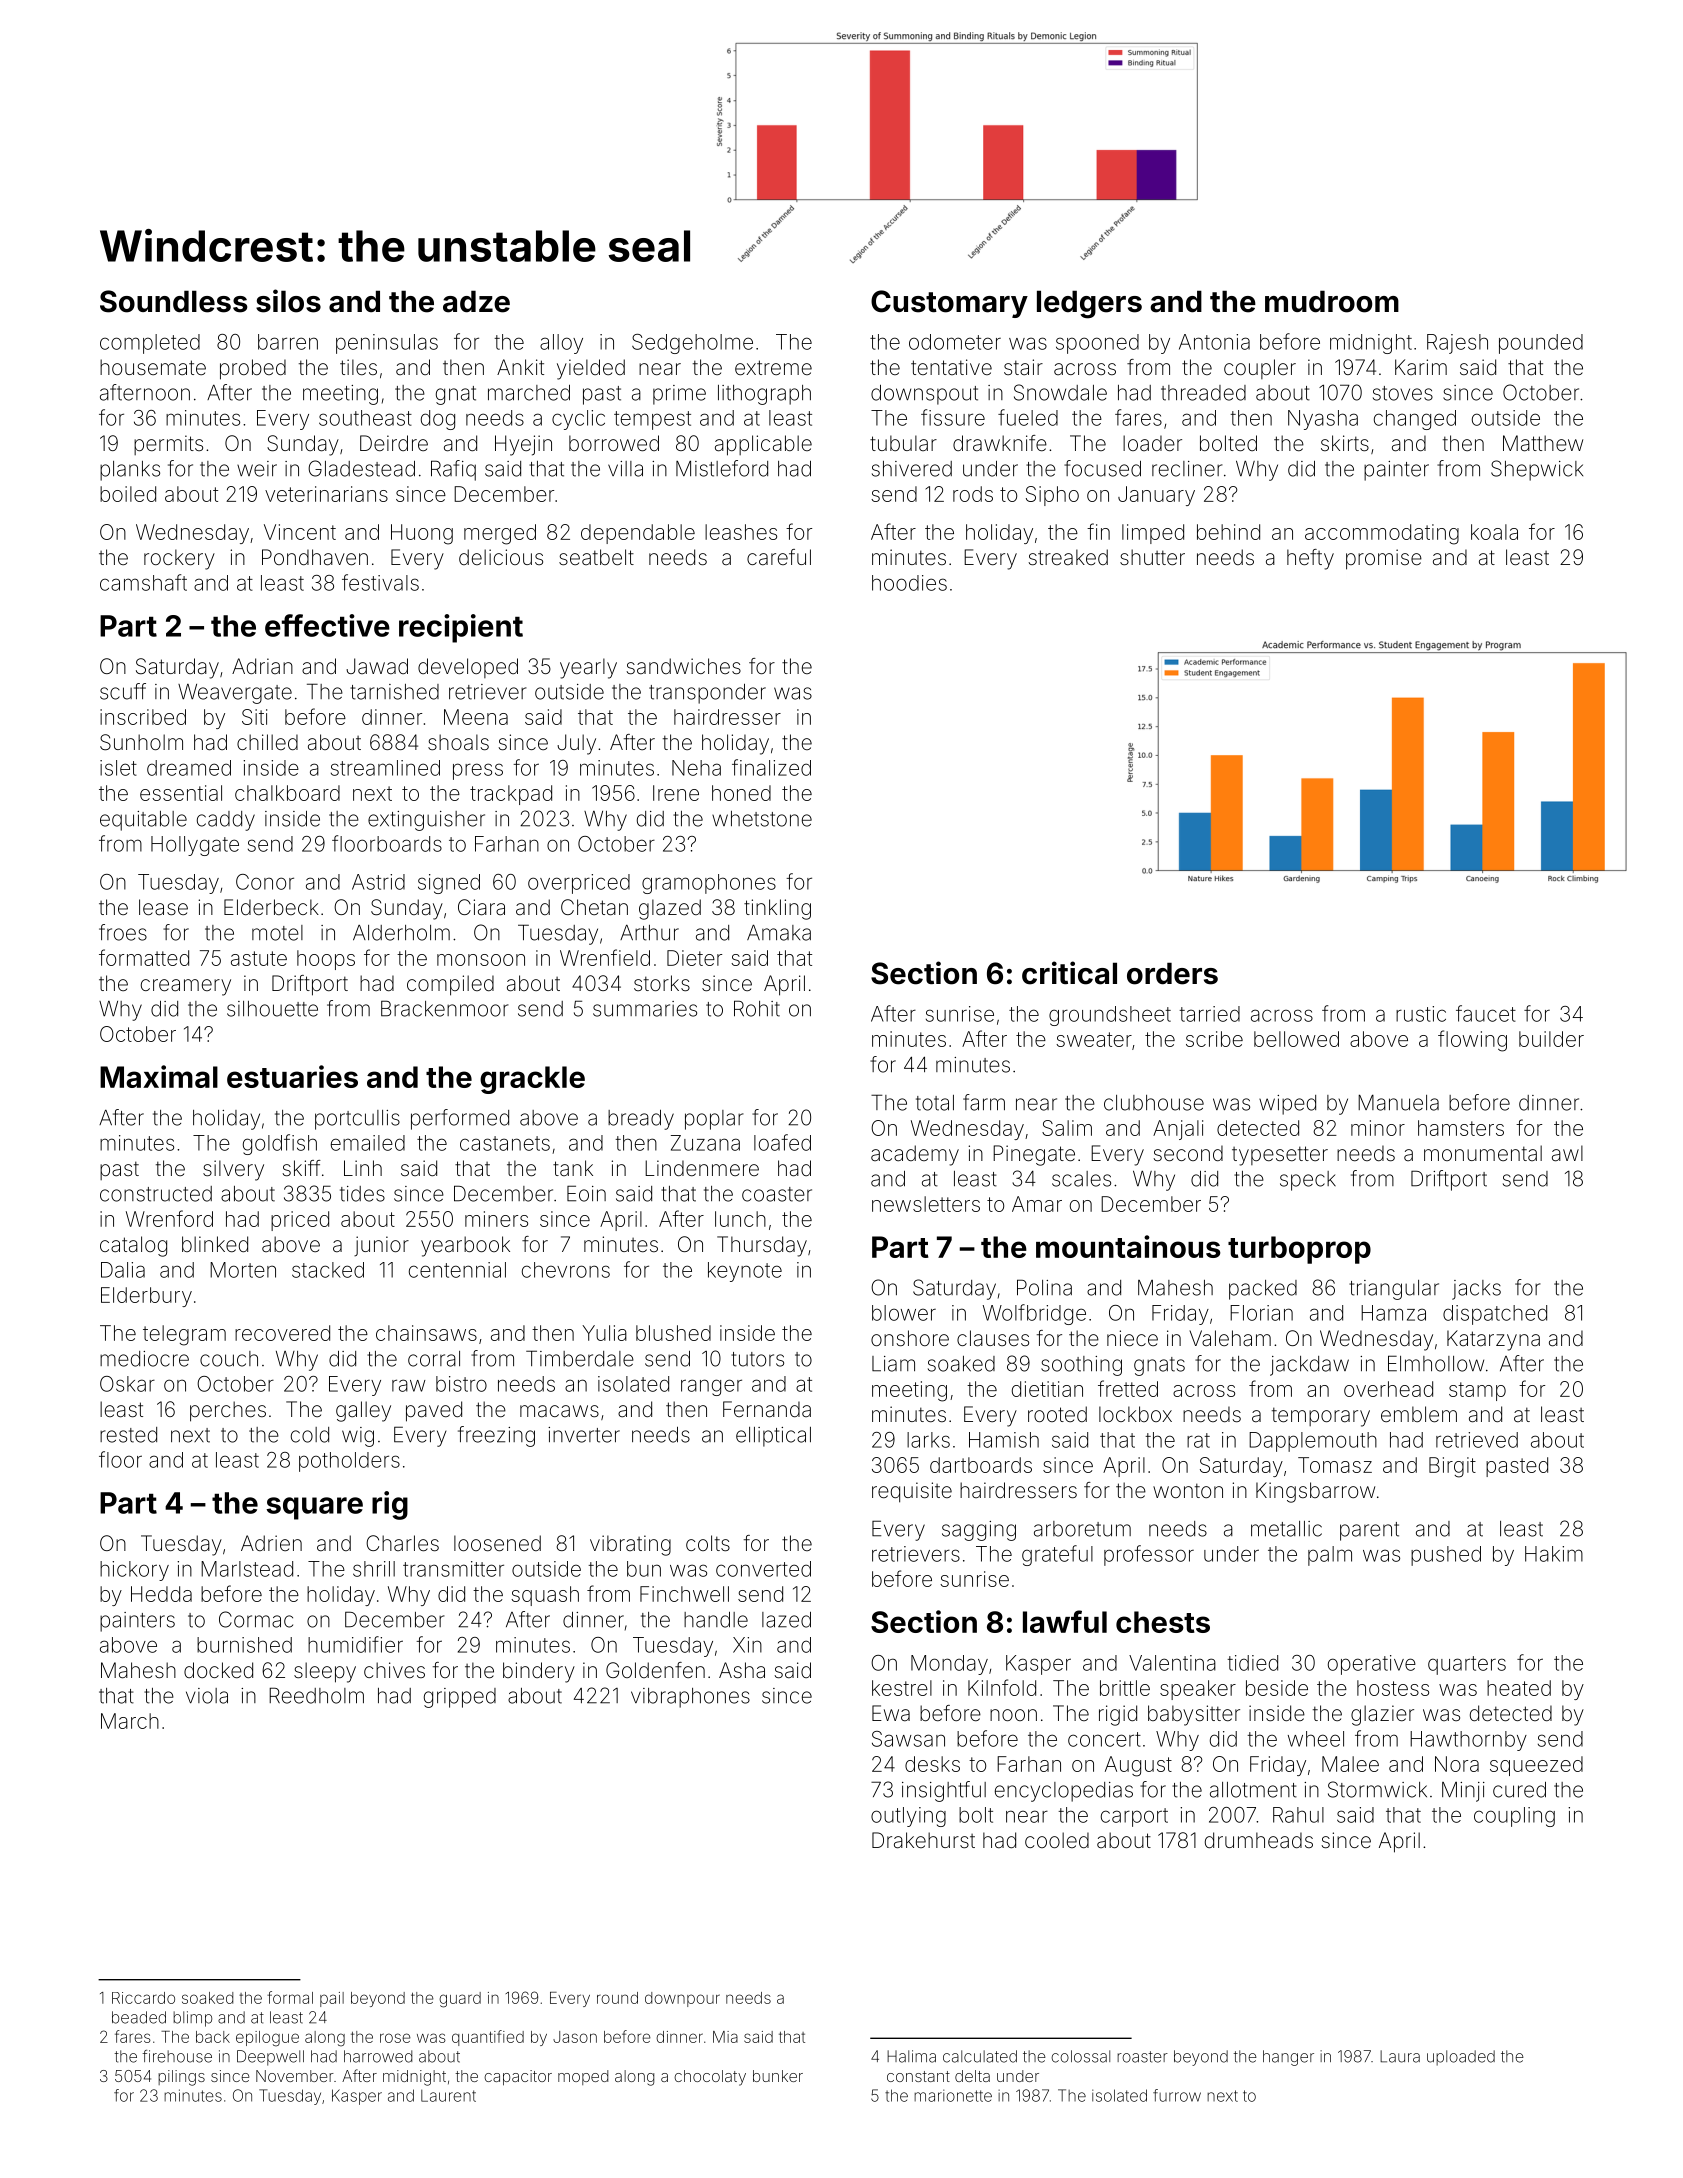 The height and width of the screenshot is (2178, 1683). I want to click on chocolaty, so click(710, 2078).
